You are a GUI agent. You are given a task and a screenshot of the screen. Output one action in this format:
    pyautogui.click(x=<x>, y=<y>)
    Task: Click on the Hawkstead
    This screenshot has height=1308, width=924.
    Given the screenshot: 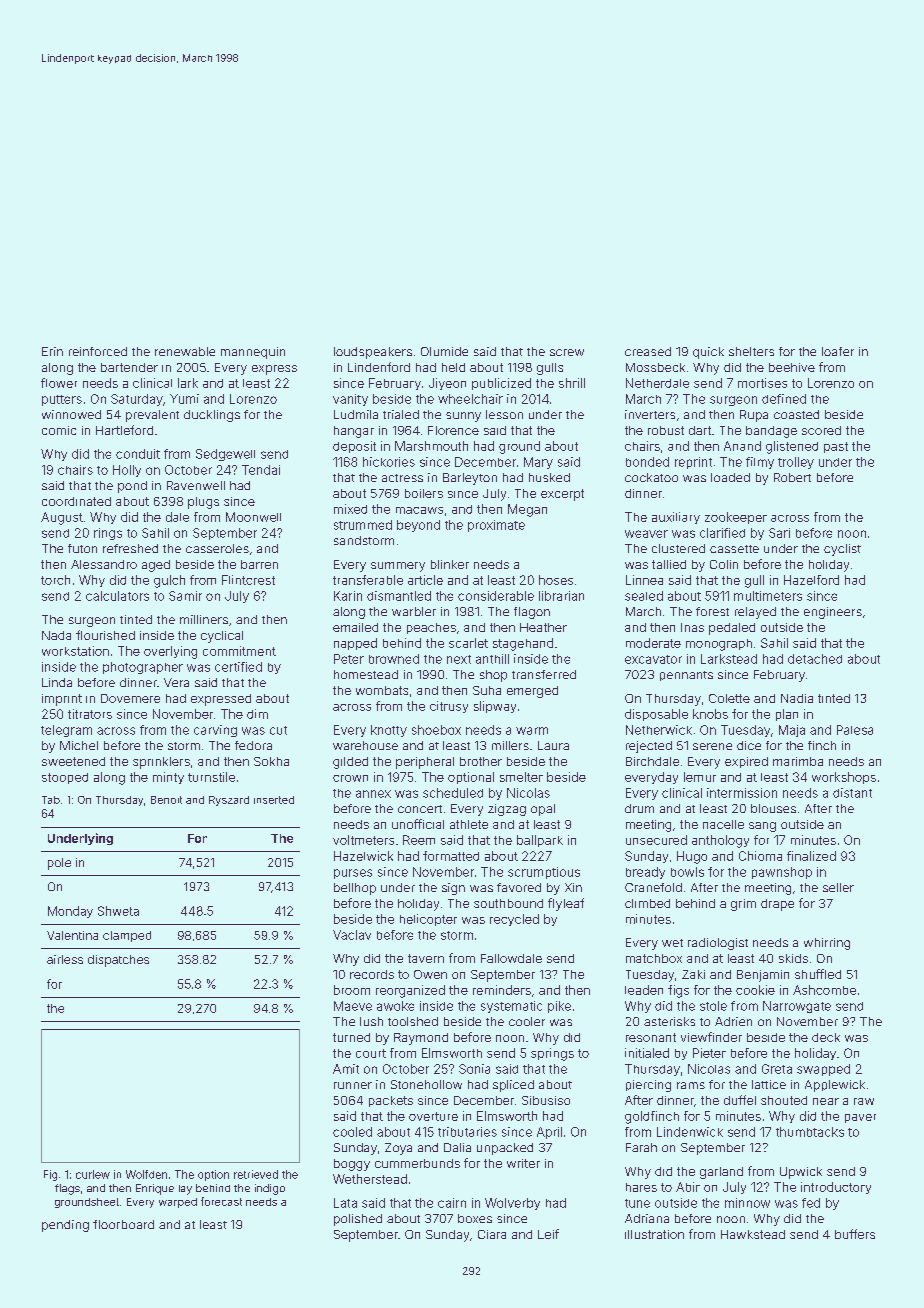 What is the action you would take?
    pyautogui.click(x=753, y=1234)
